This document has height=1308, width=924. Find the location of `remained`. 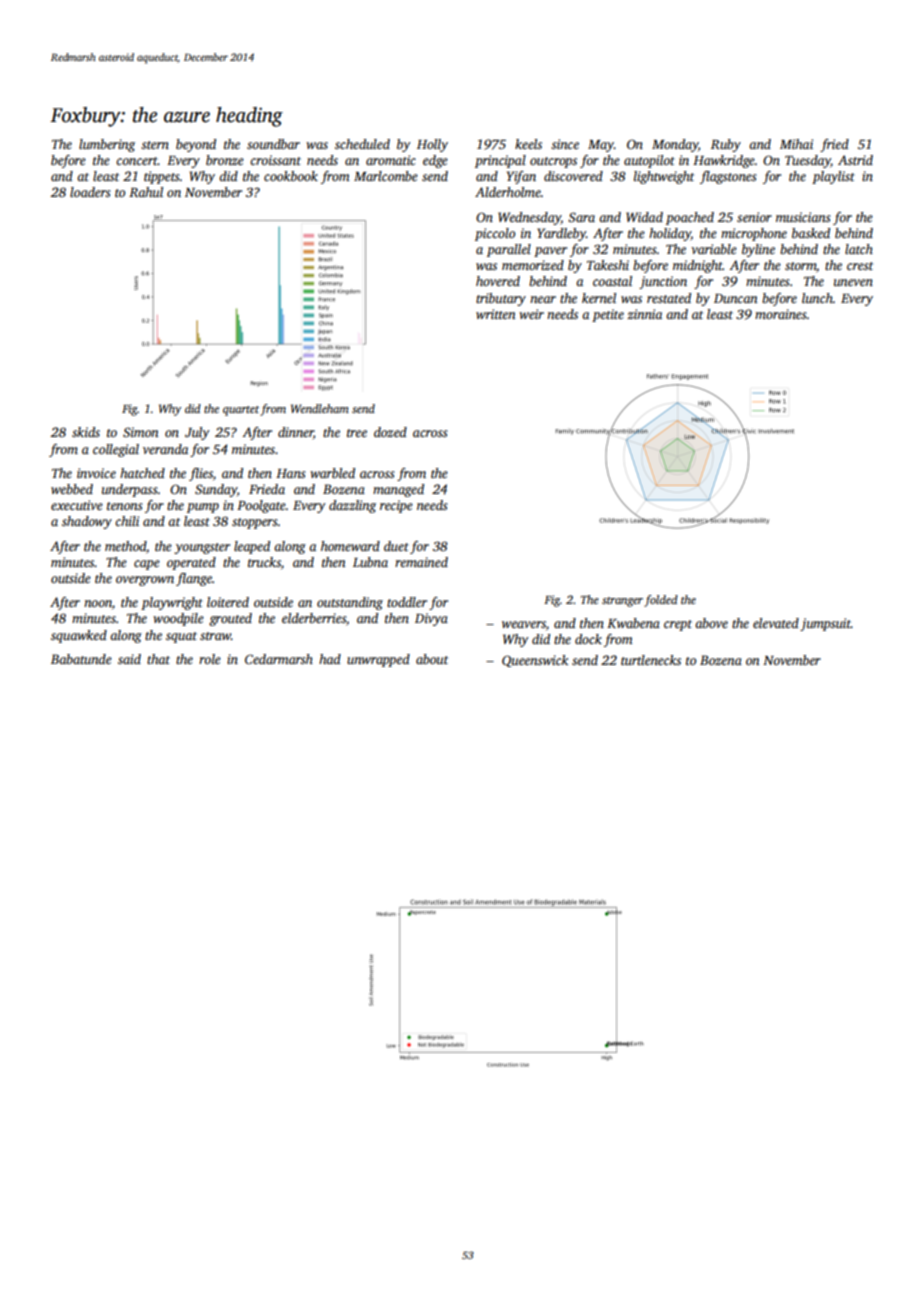

remained is located at coordinates (421, 562).
